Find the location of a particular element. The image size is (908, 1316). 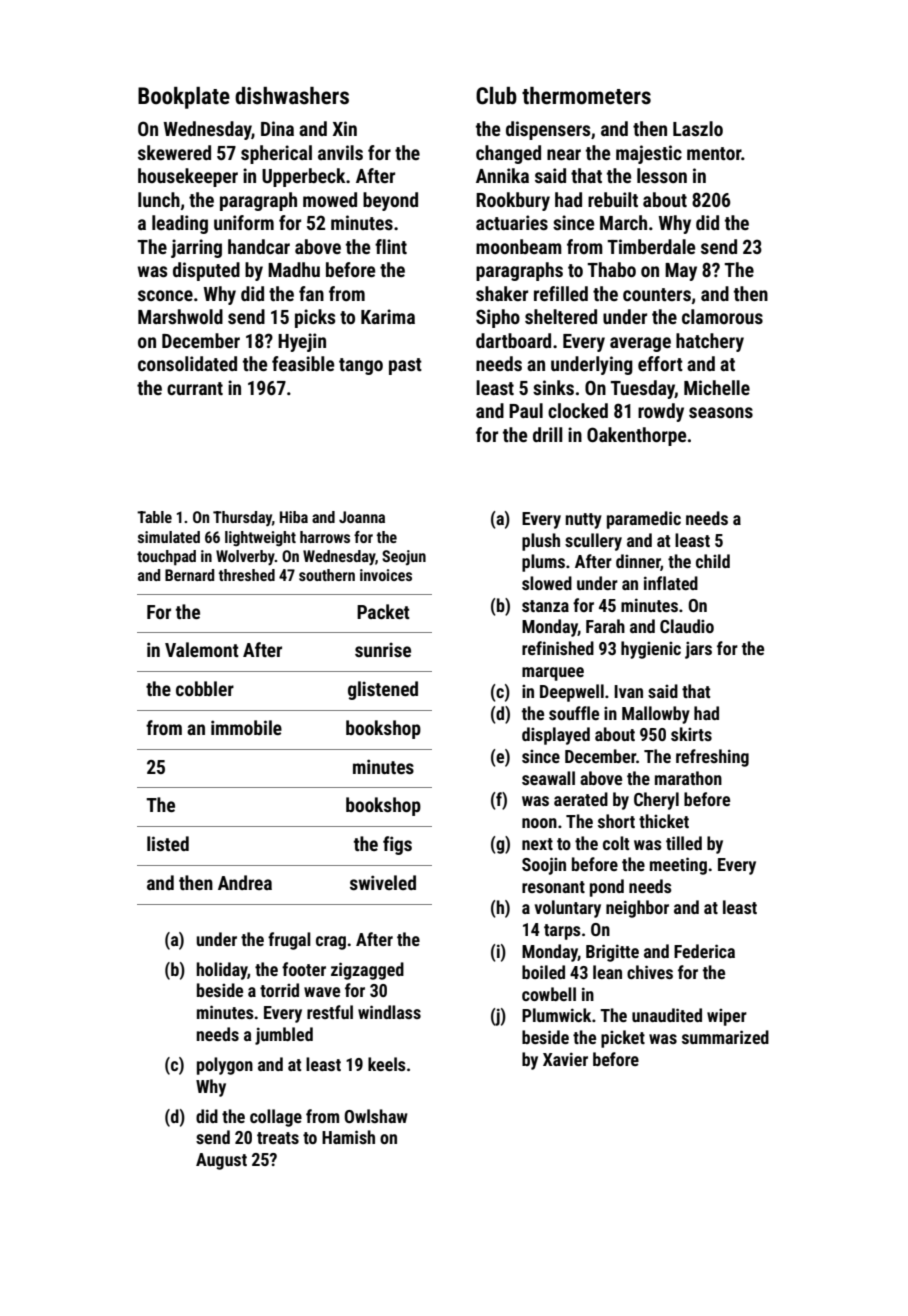

collage is located at coordinates (276, 1118).
